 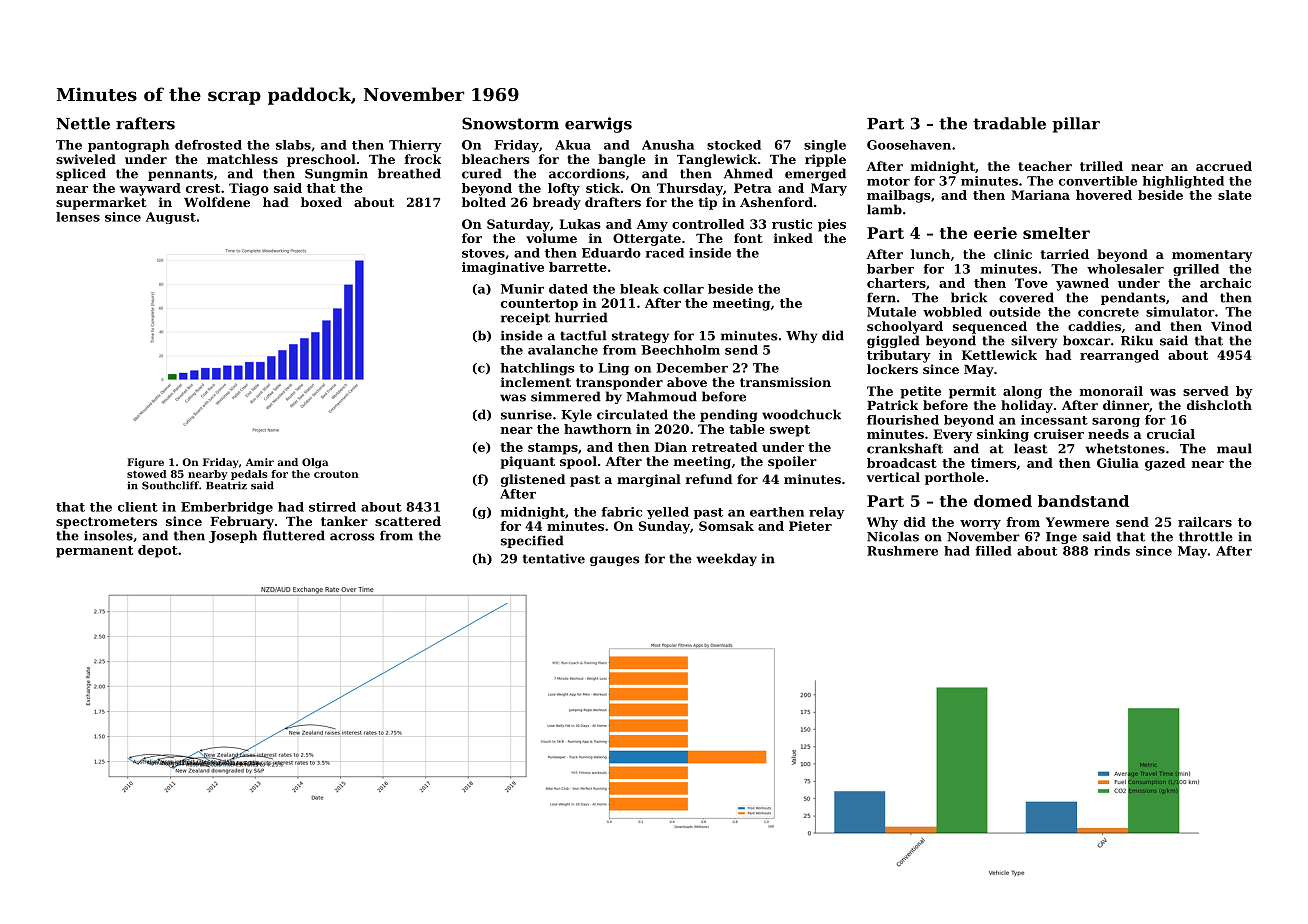 What do you see at coordinates (554, 558) in the screenshot?
I see `tentative` at bounding box center [554, 558].
